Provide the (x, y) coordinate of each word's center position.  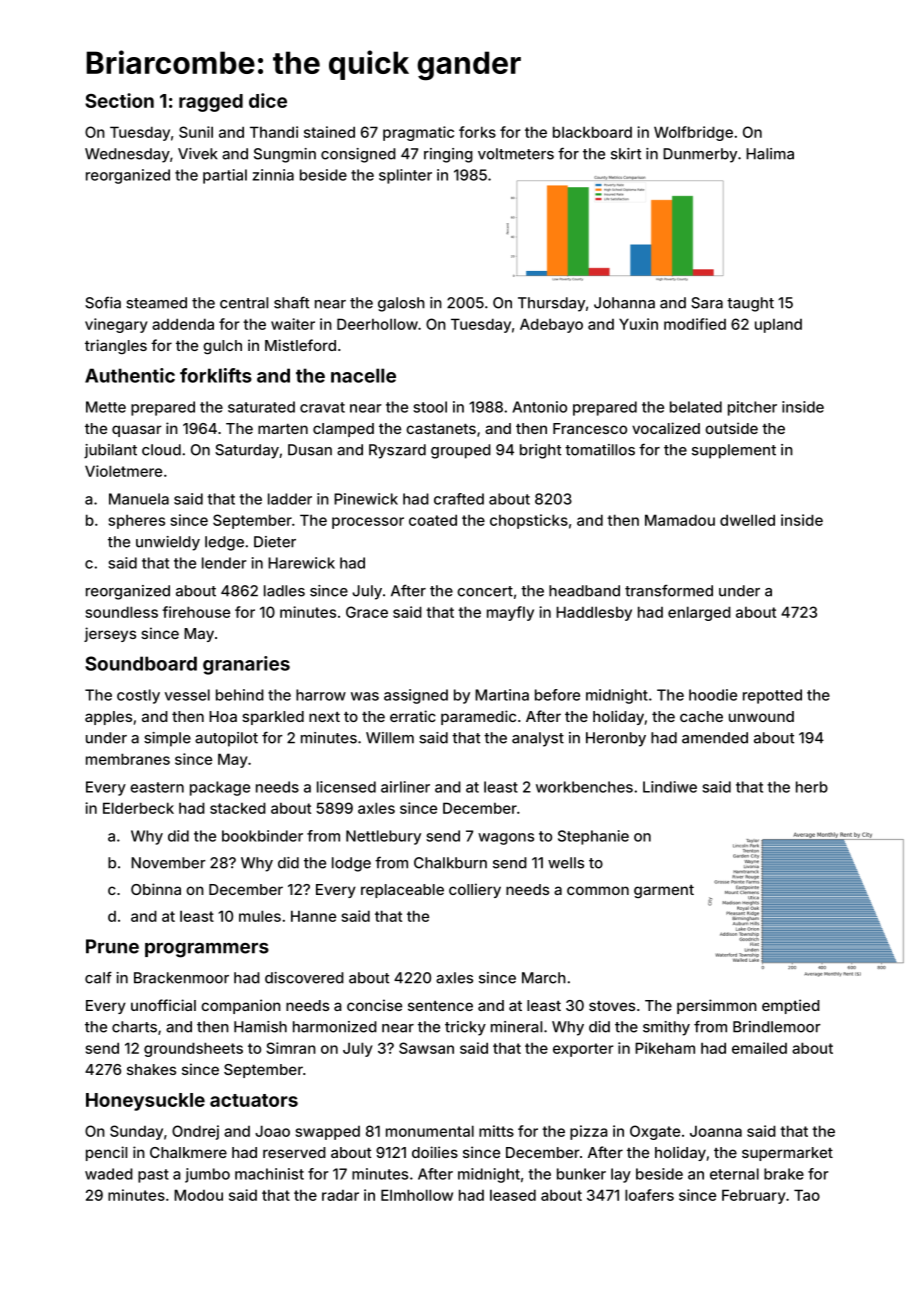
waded (109, 1174)
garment (664, 891)
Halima (770, 154)
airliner (405, 787)
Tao (807, 1195)
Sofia (103, 303)
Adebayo (551, 325)
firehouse (196, 612)
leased (513, 1195)
